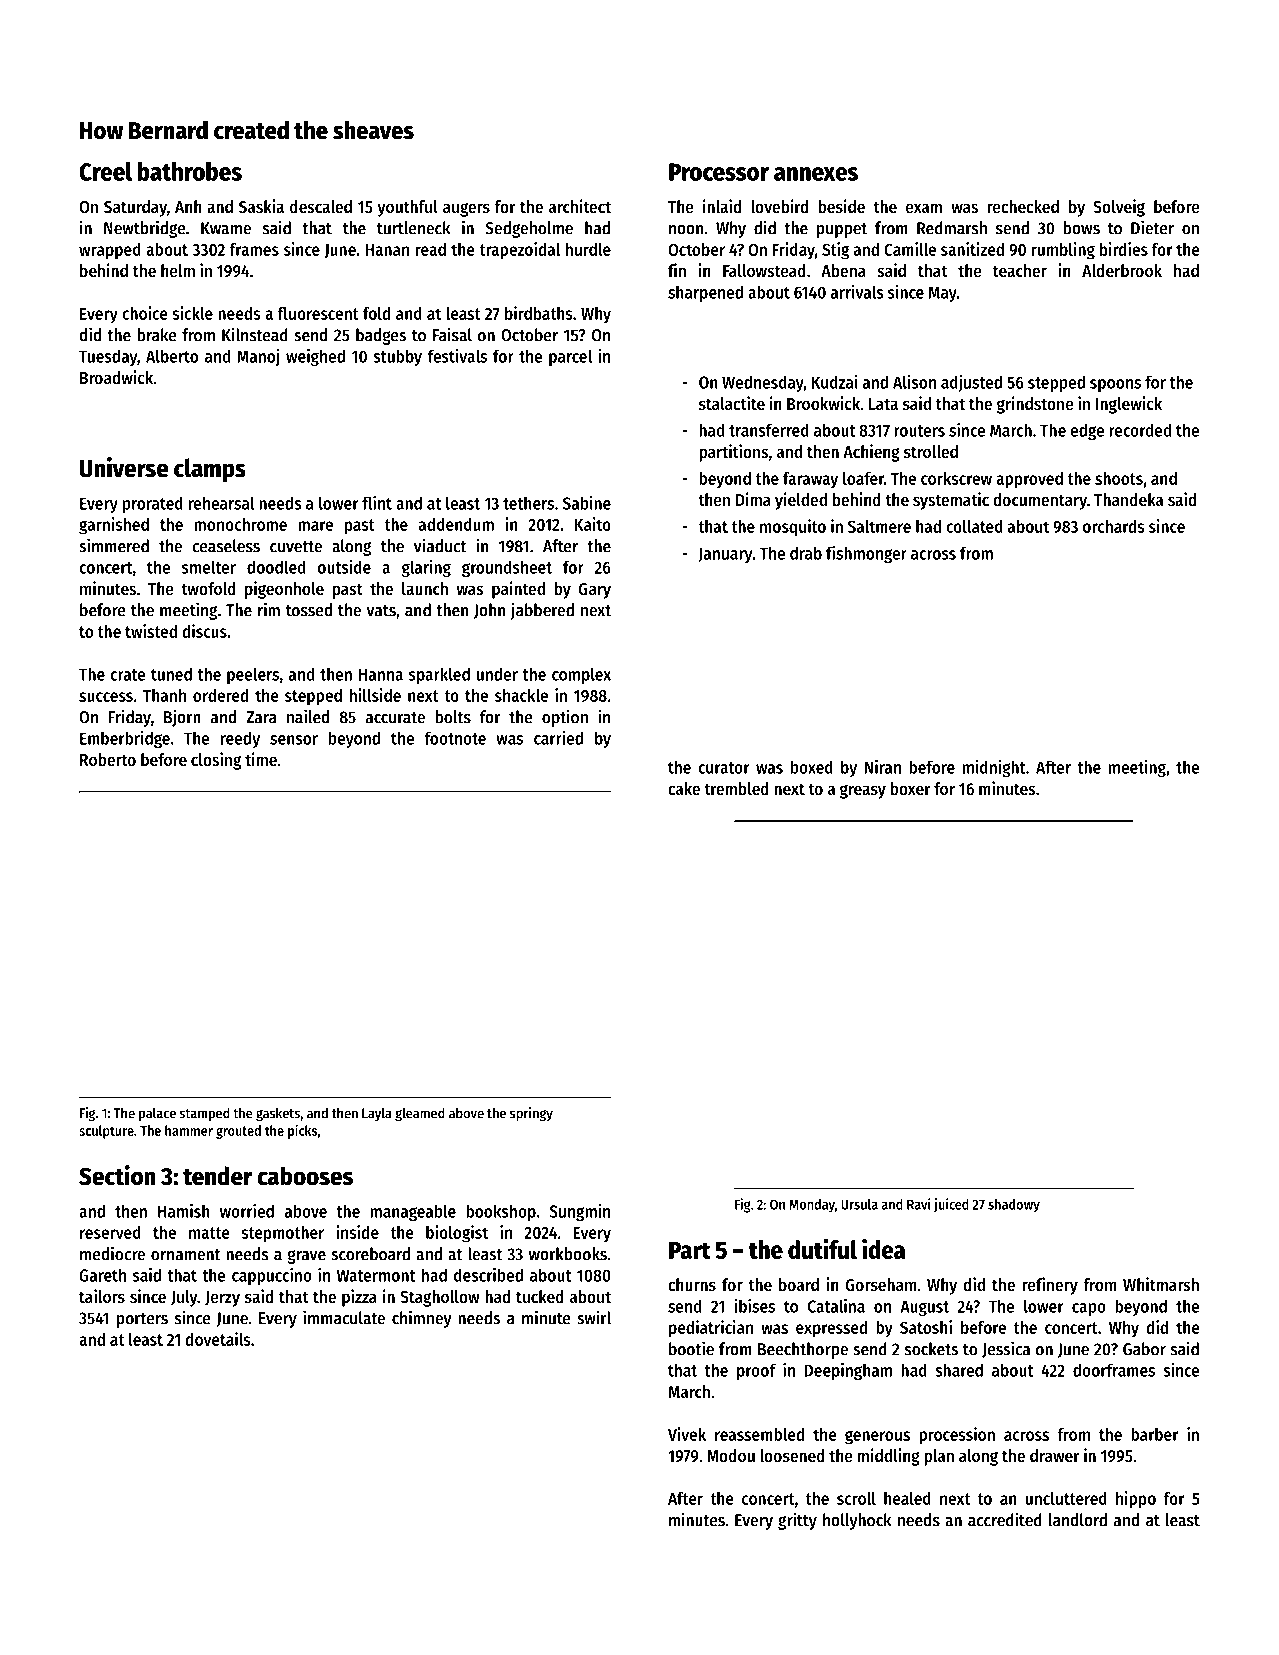  I want to click on stamped, so click(204, 1114).
